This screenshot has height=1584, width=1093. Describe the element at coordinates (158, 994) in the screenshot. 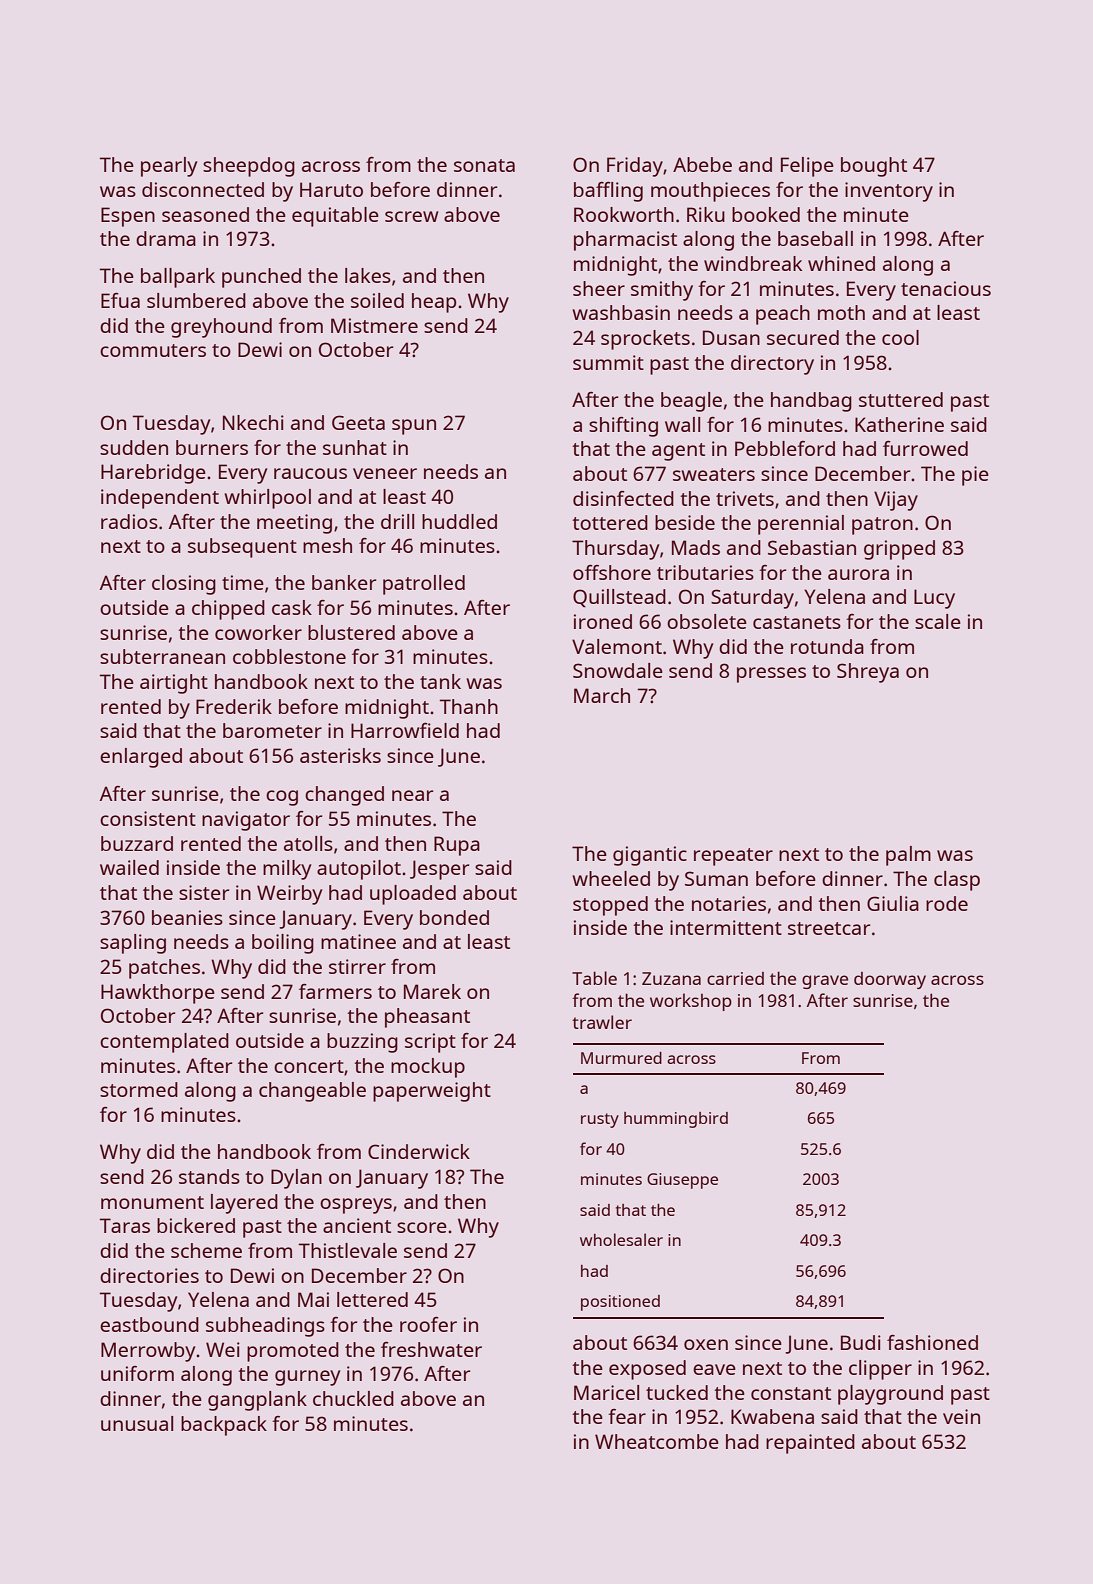

I see `Hawkthorpe` at that location.
